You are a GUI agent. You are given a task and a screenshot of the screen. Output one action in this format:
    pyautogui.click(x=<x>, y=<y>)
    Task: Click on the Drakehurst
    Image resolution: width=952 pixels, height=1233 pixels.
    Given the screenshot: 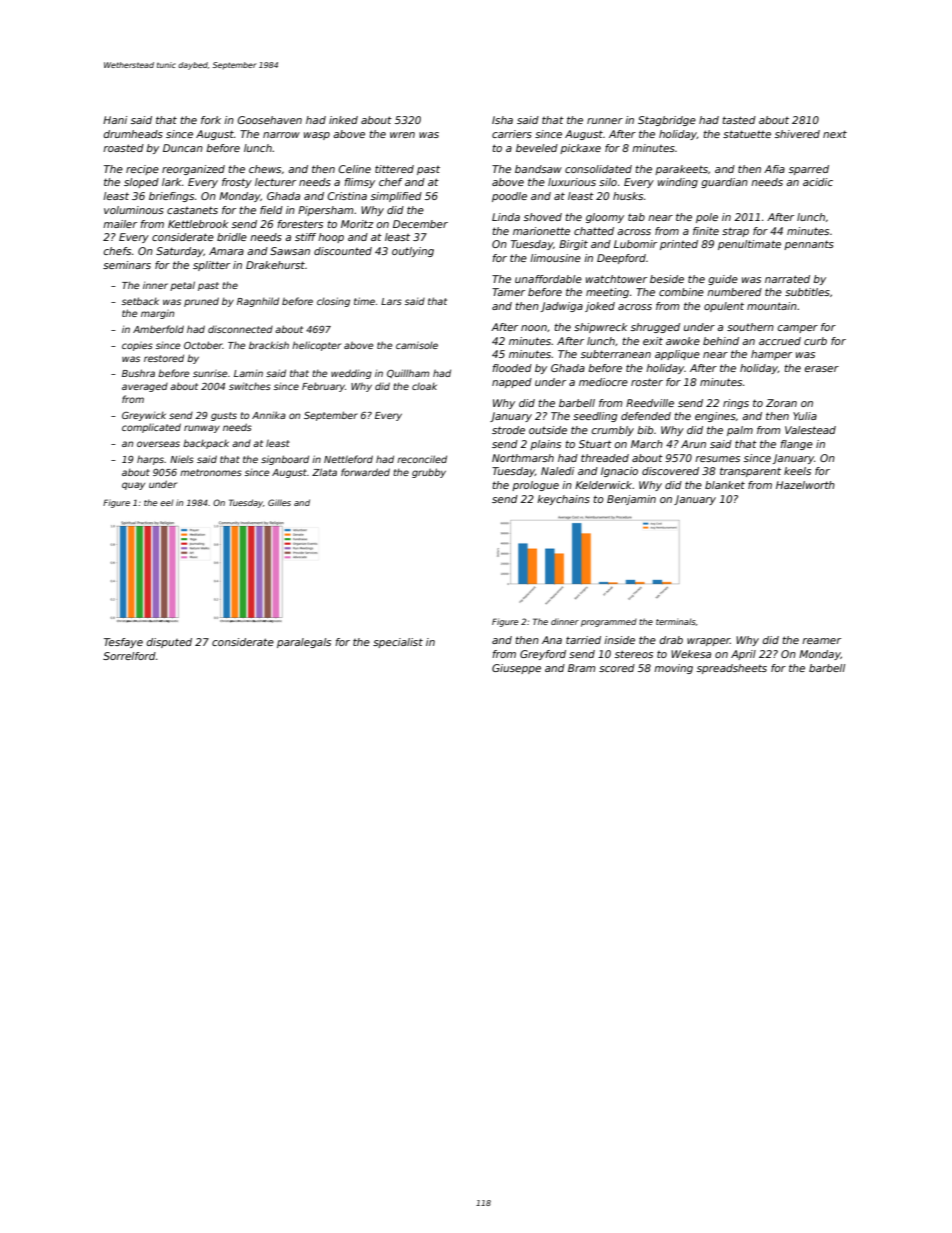 What is the action you would take?
    pyautogui.click(x=275, y=265)
